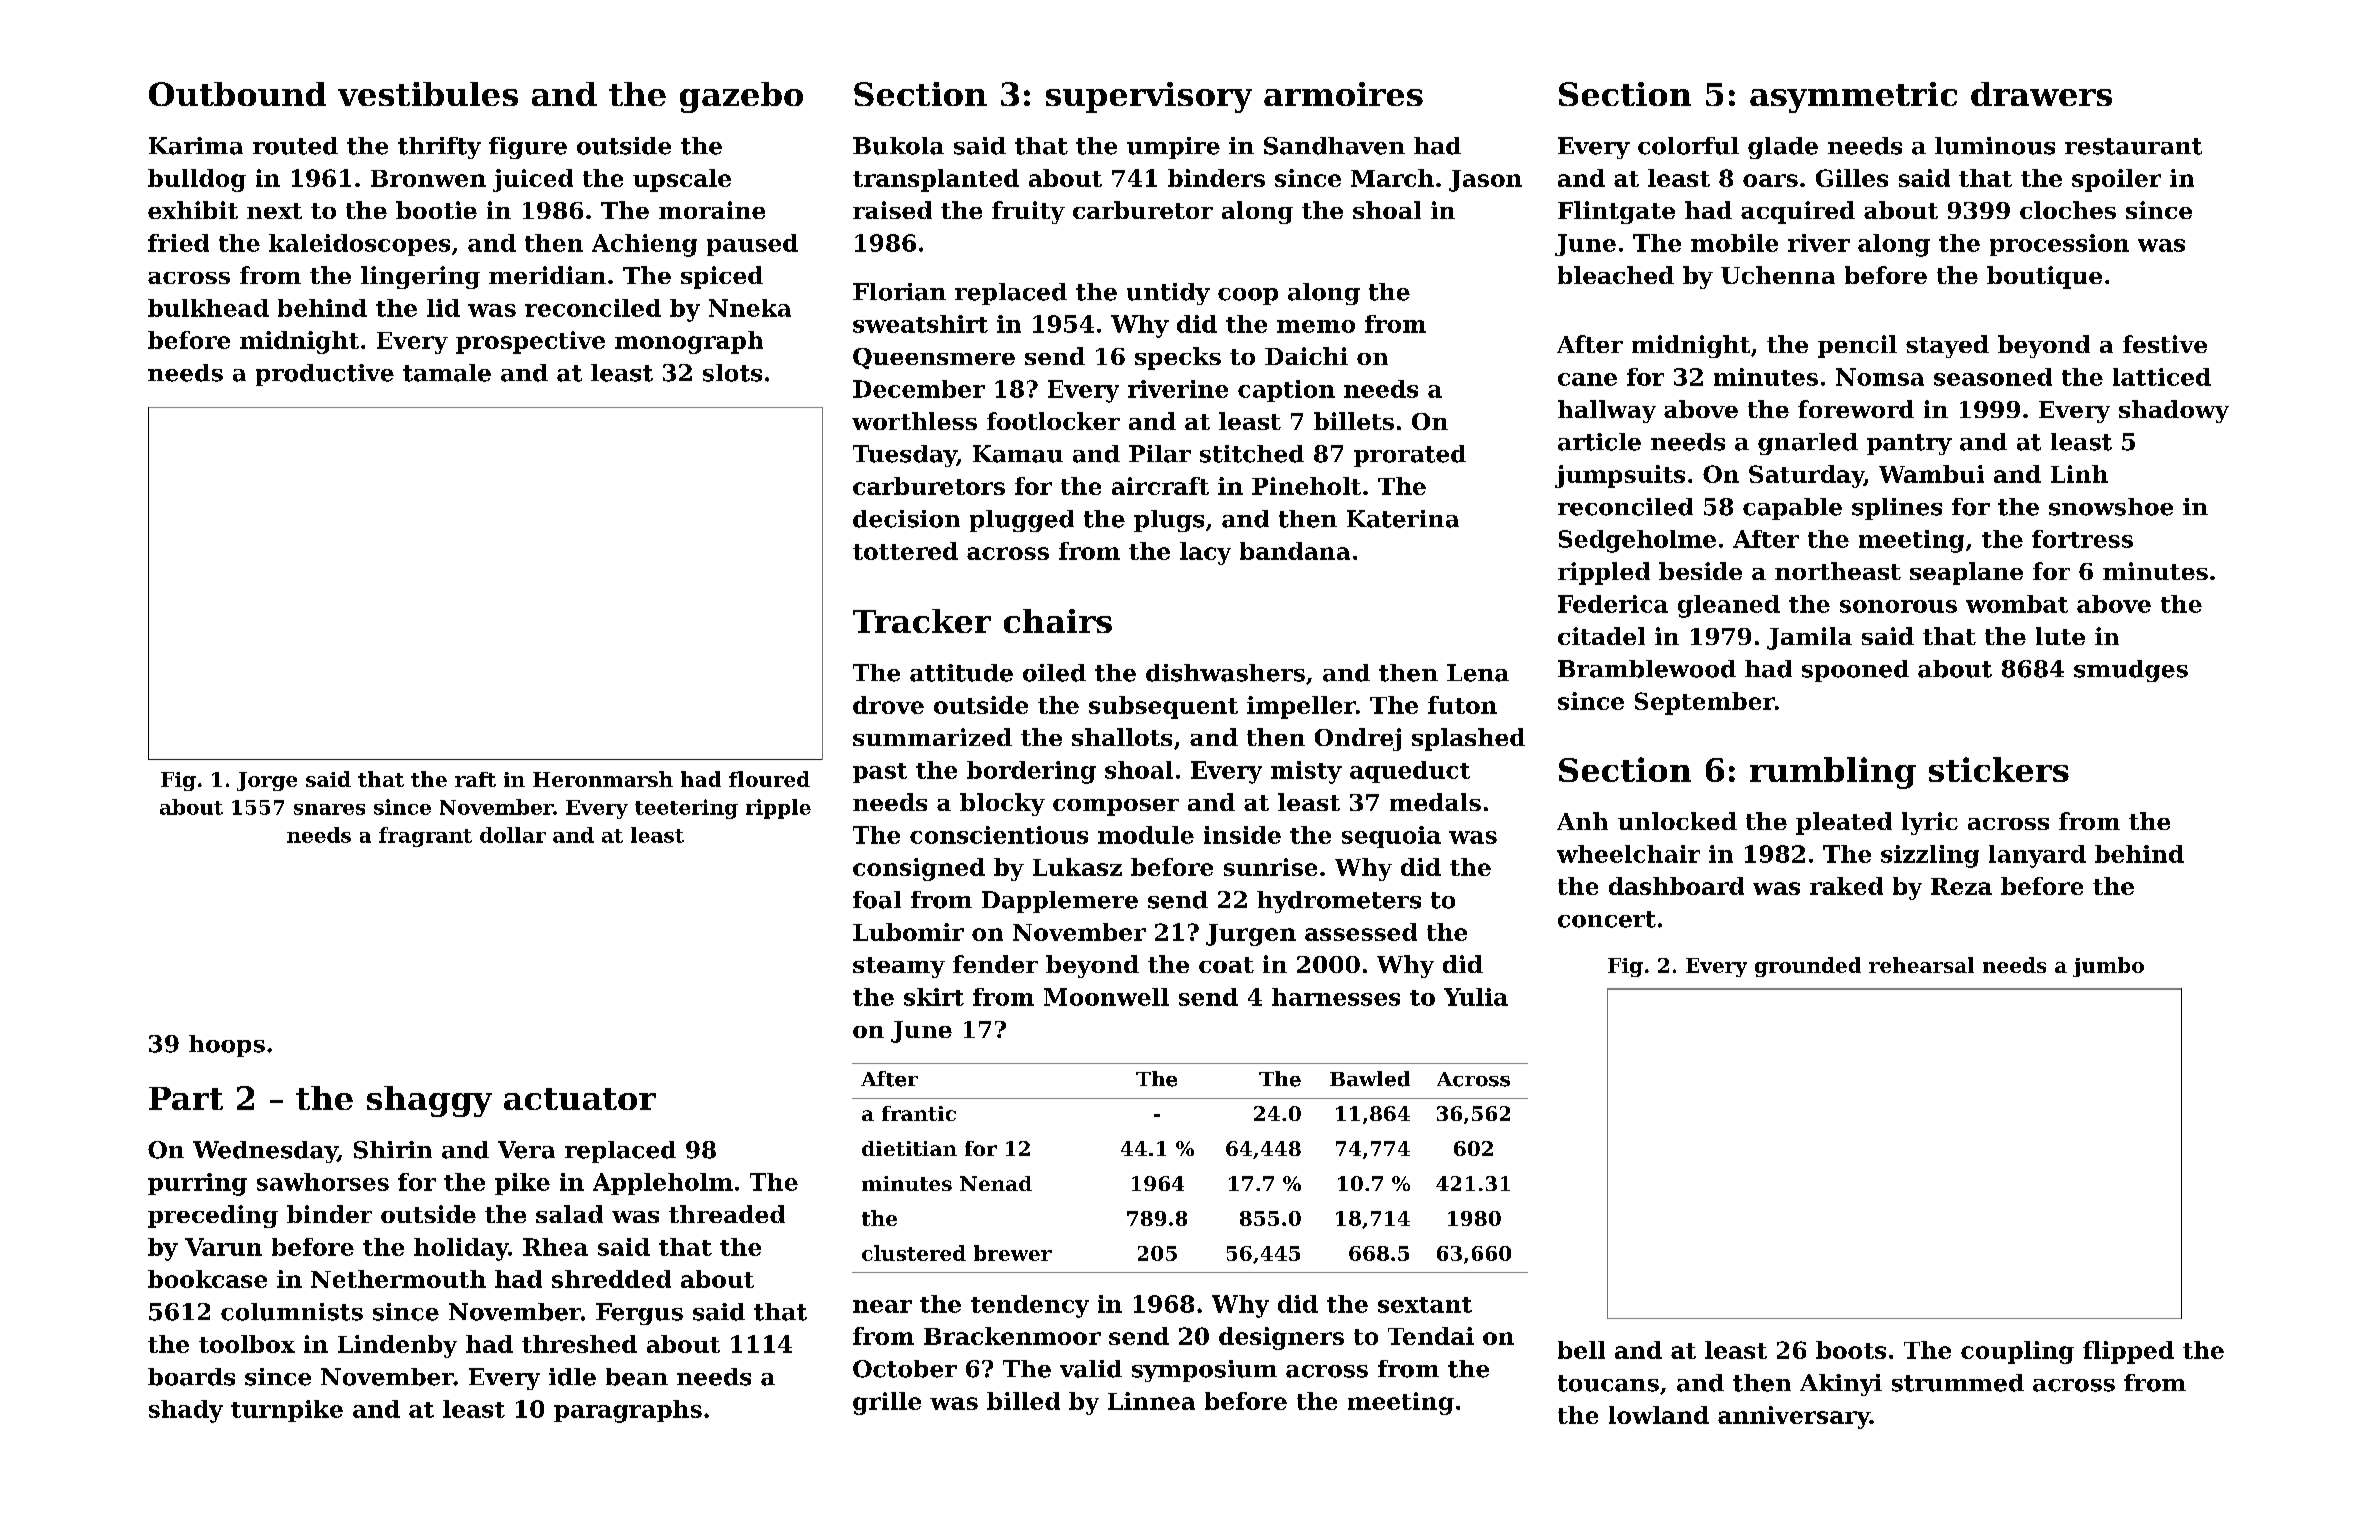 The image size is (2380, 1540). I want to click on conscientious, so click(999, 835).
